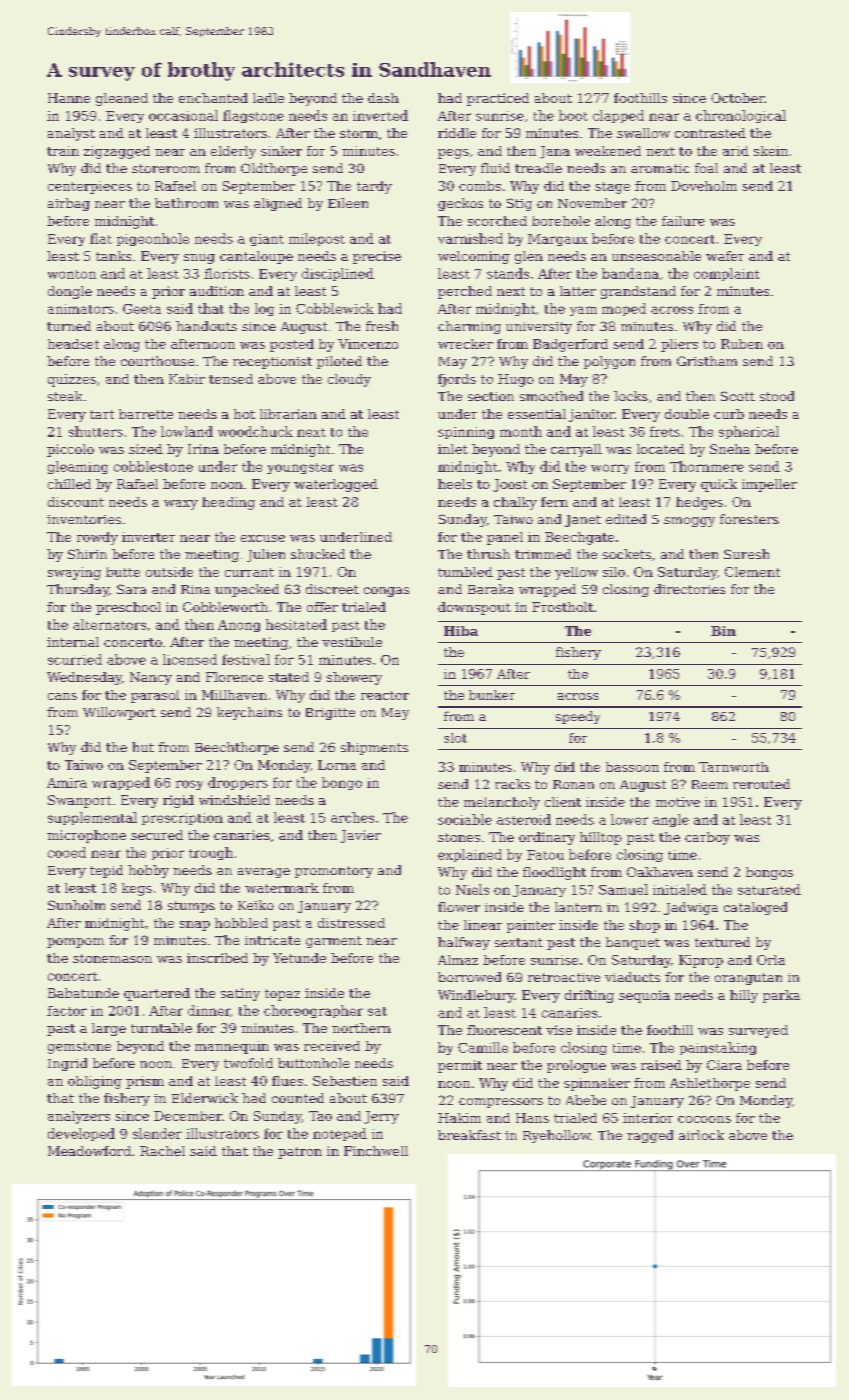  What do you see at coordinates (78, 467) in the screenshot?
I see `gleaming` at bounding box center [78, 467].
